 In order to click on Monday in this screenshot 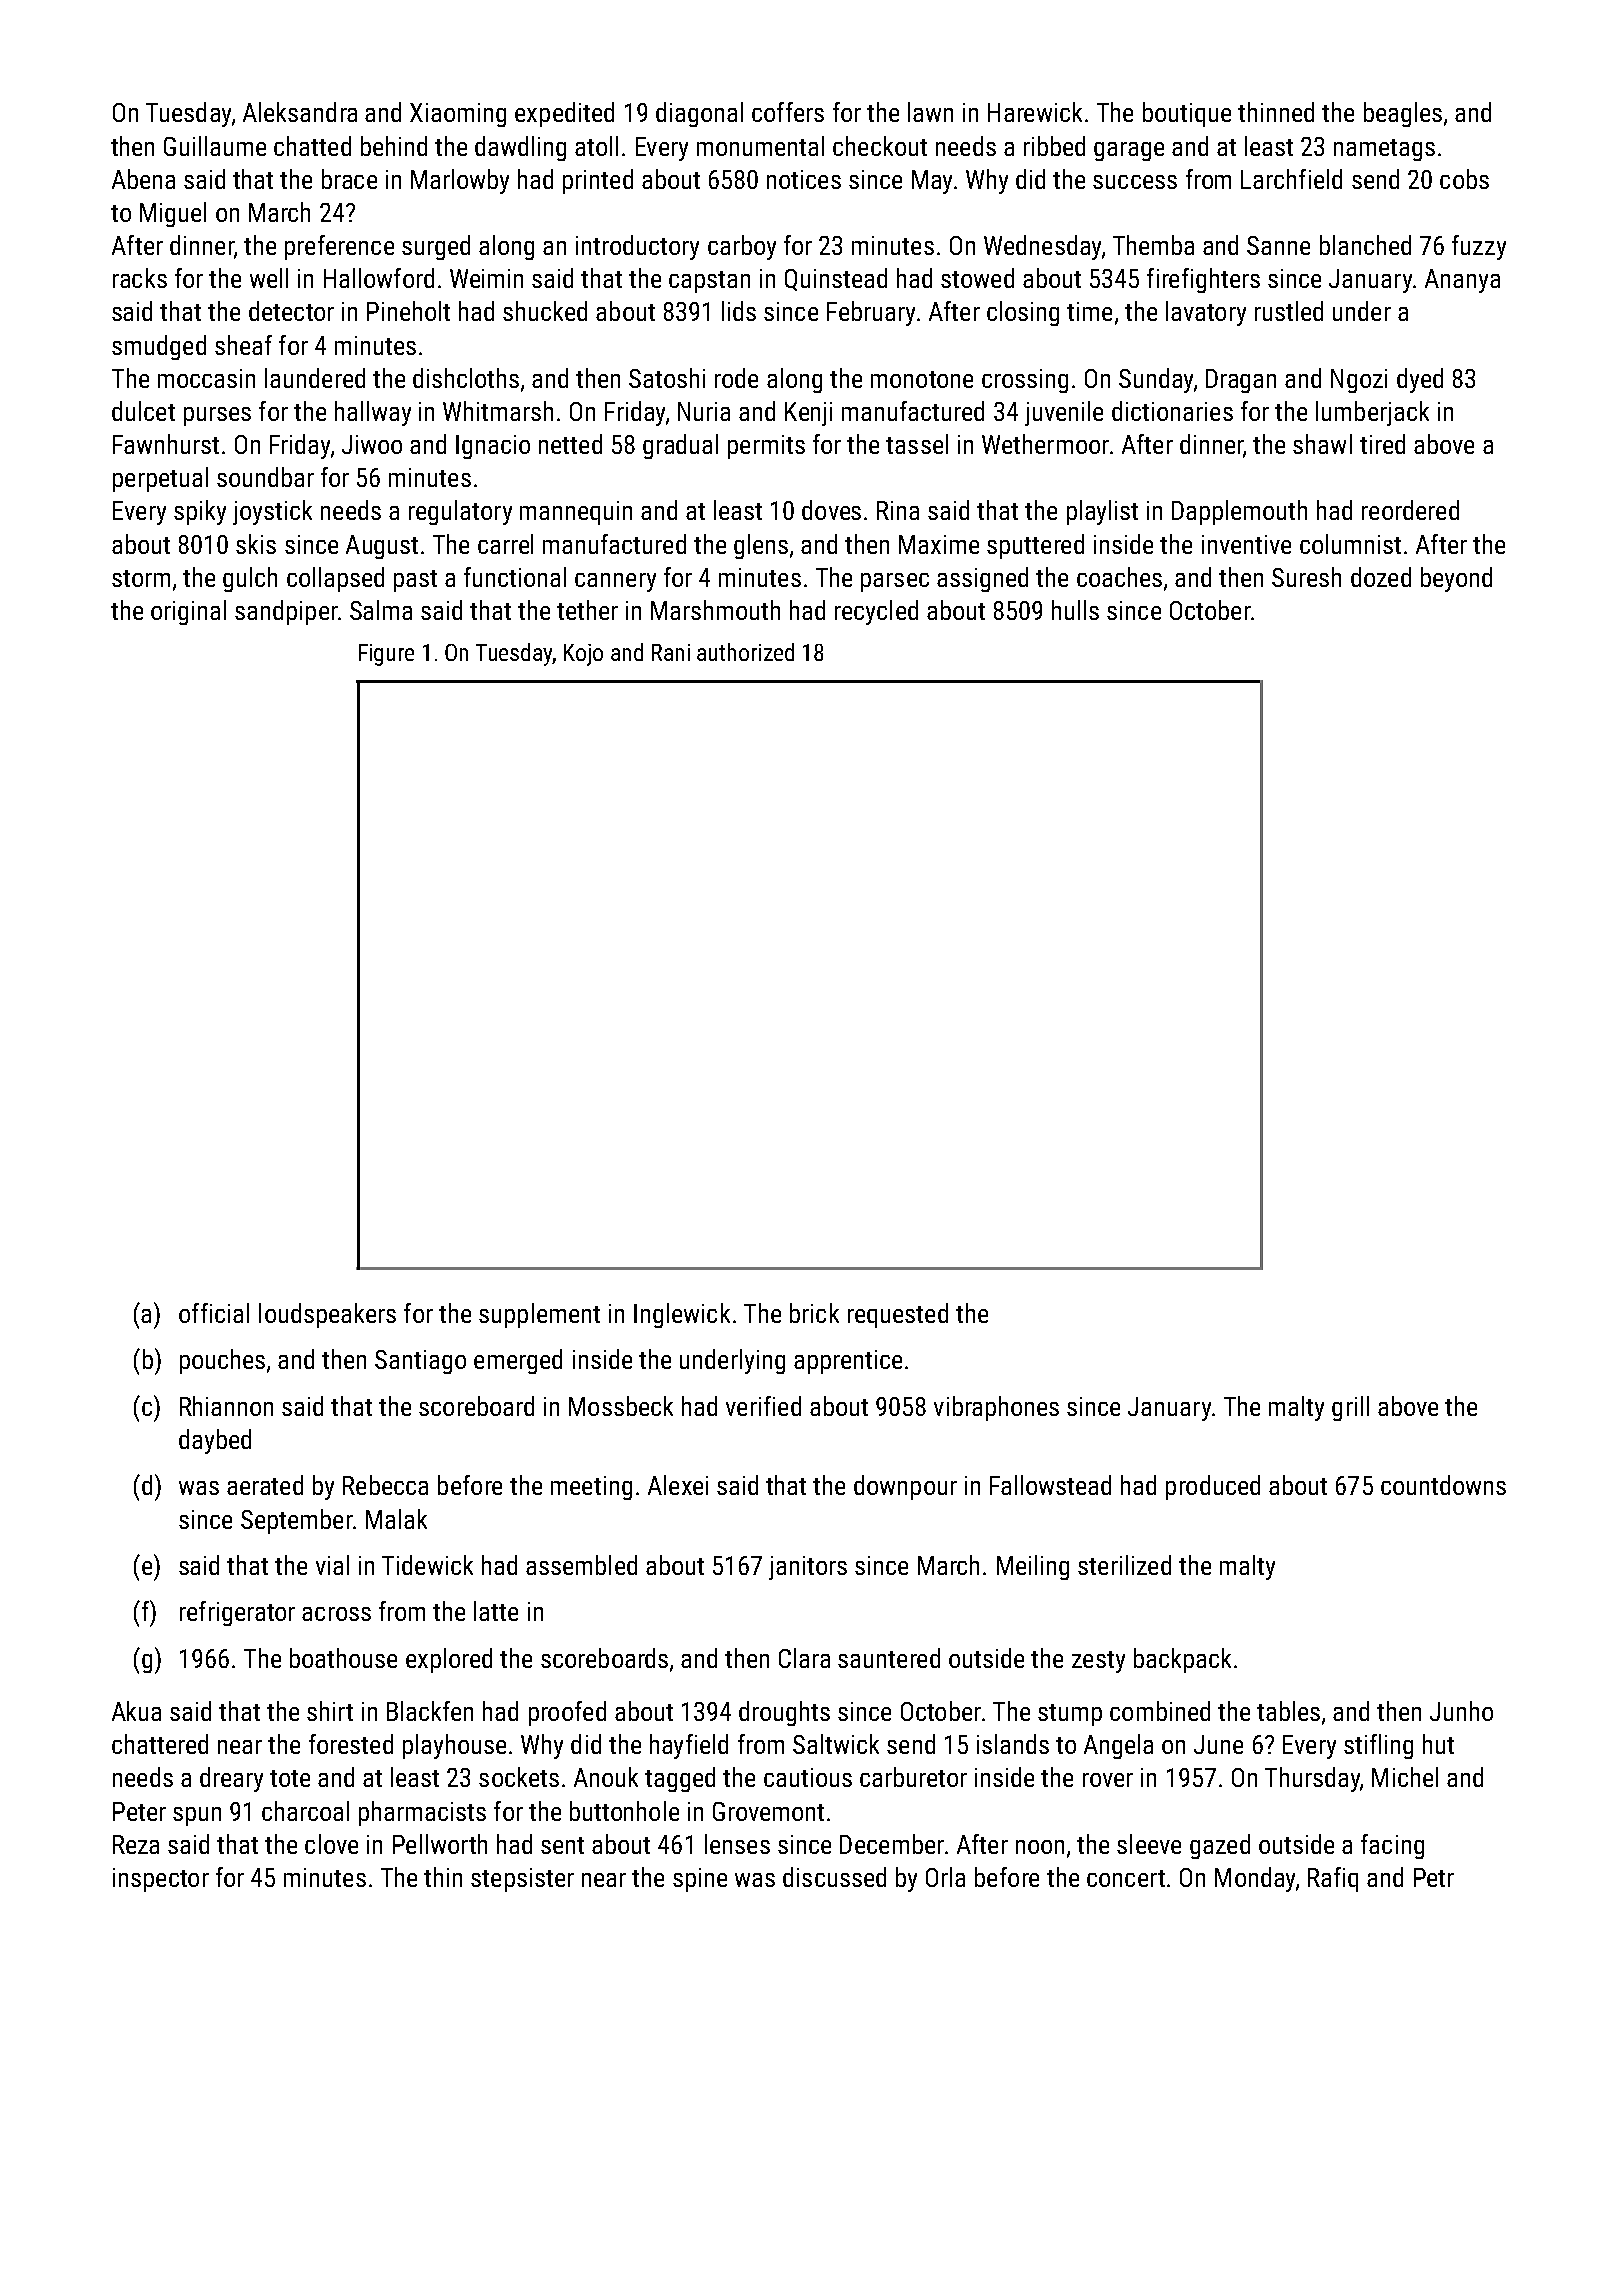, I will do `click(1255, 1879)`.
